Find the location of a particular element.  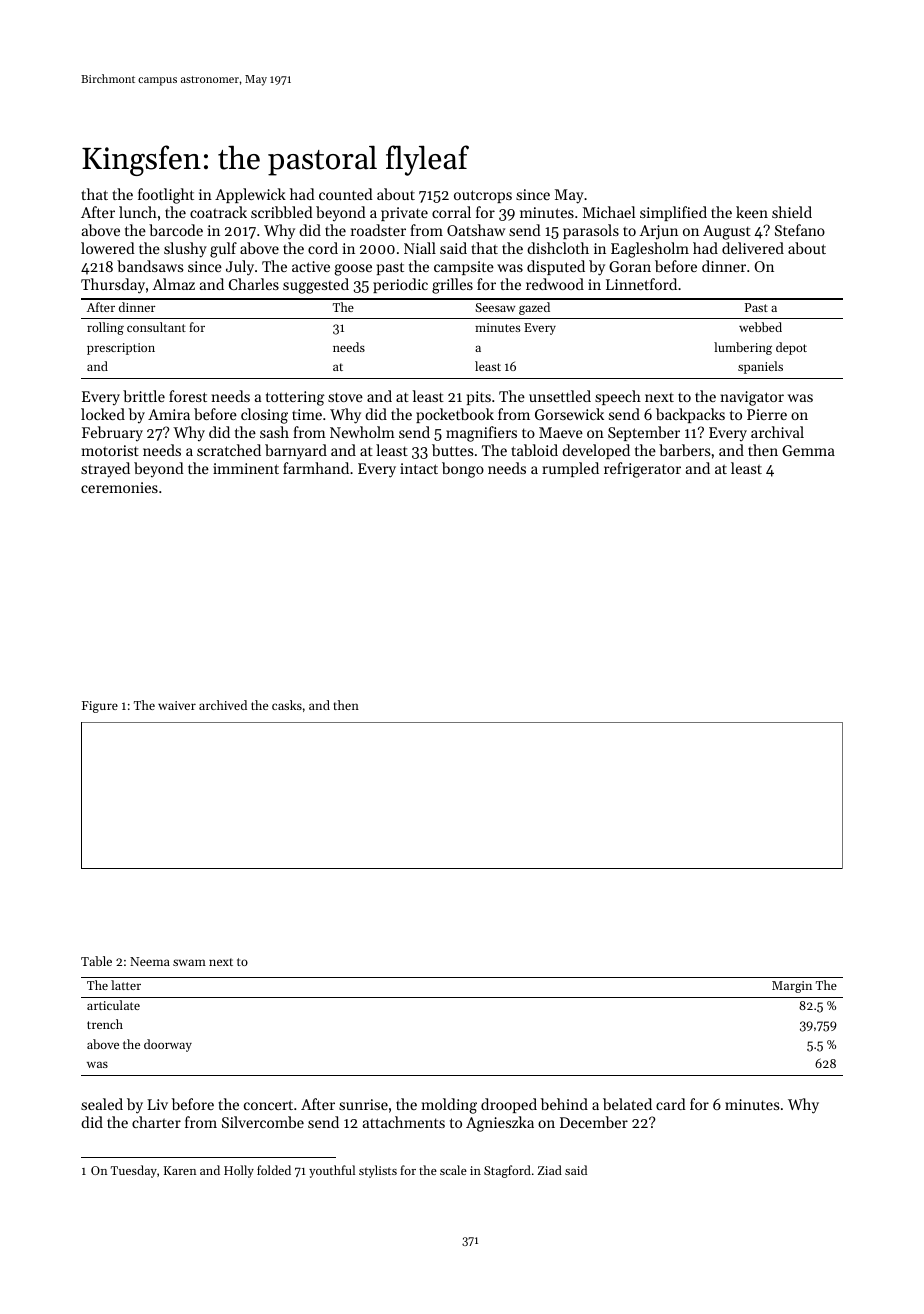

speech is located at coordinates (618, 397).
